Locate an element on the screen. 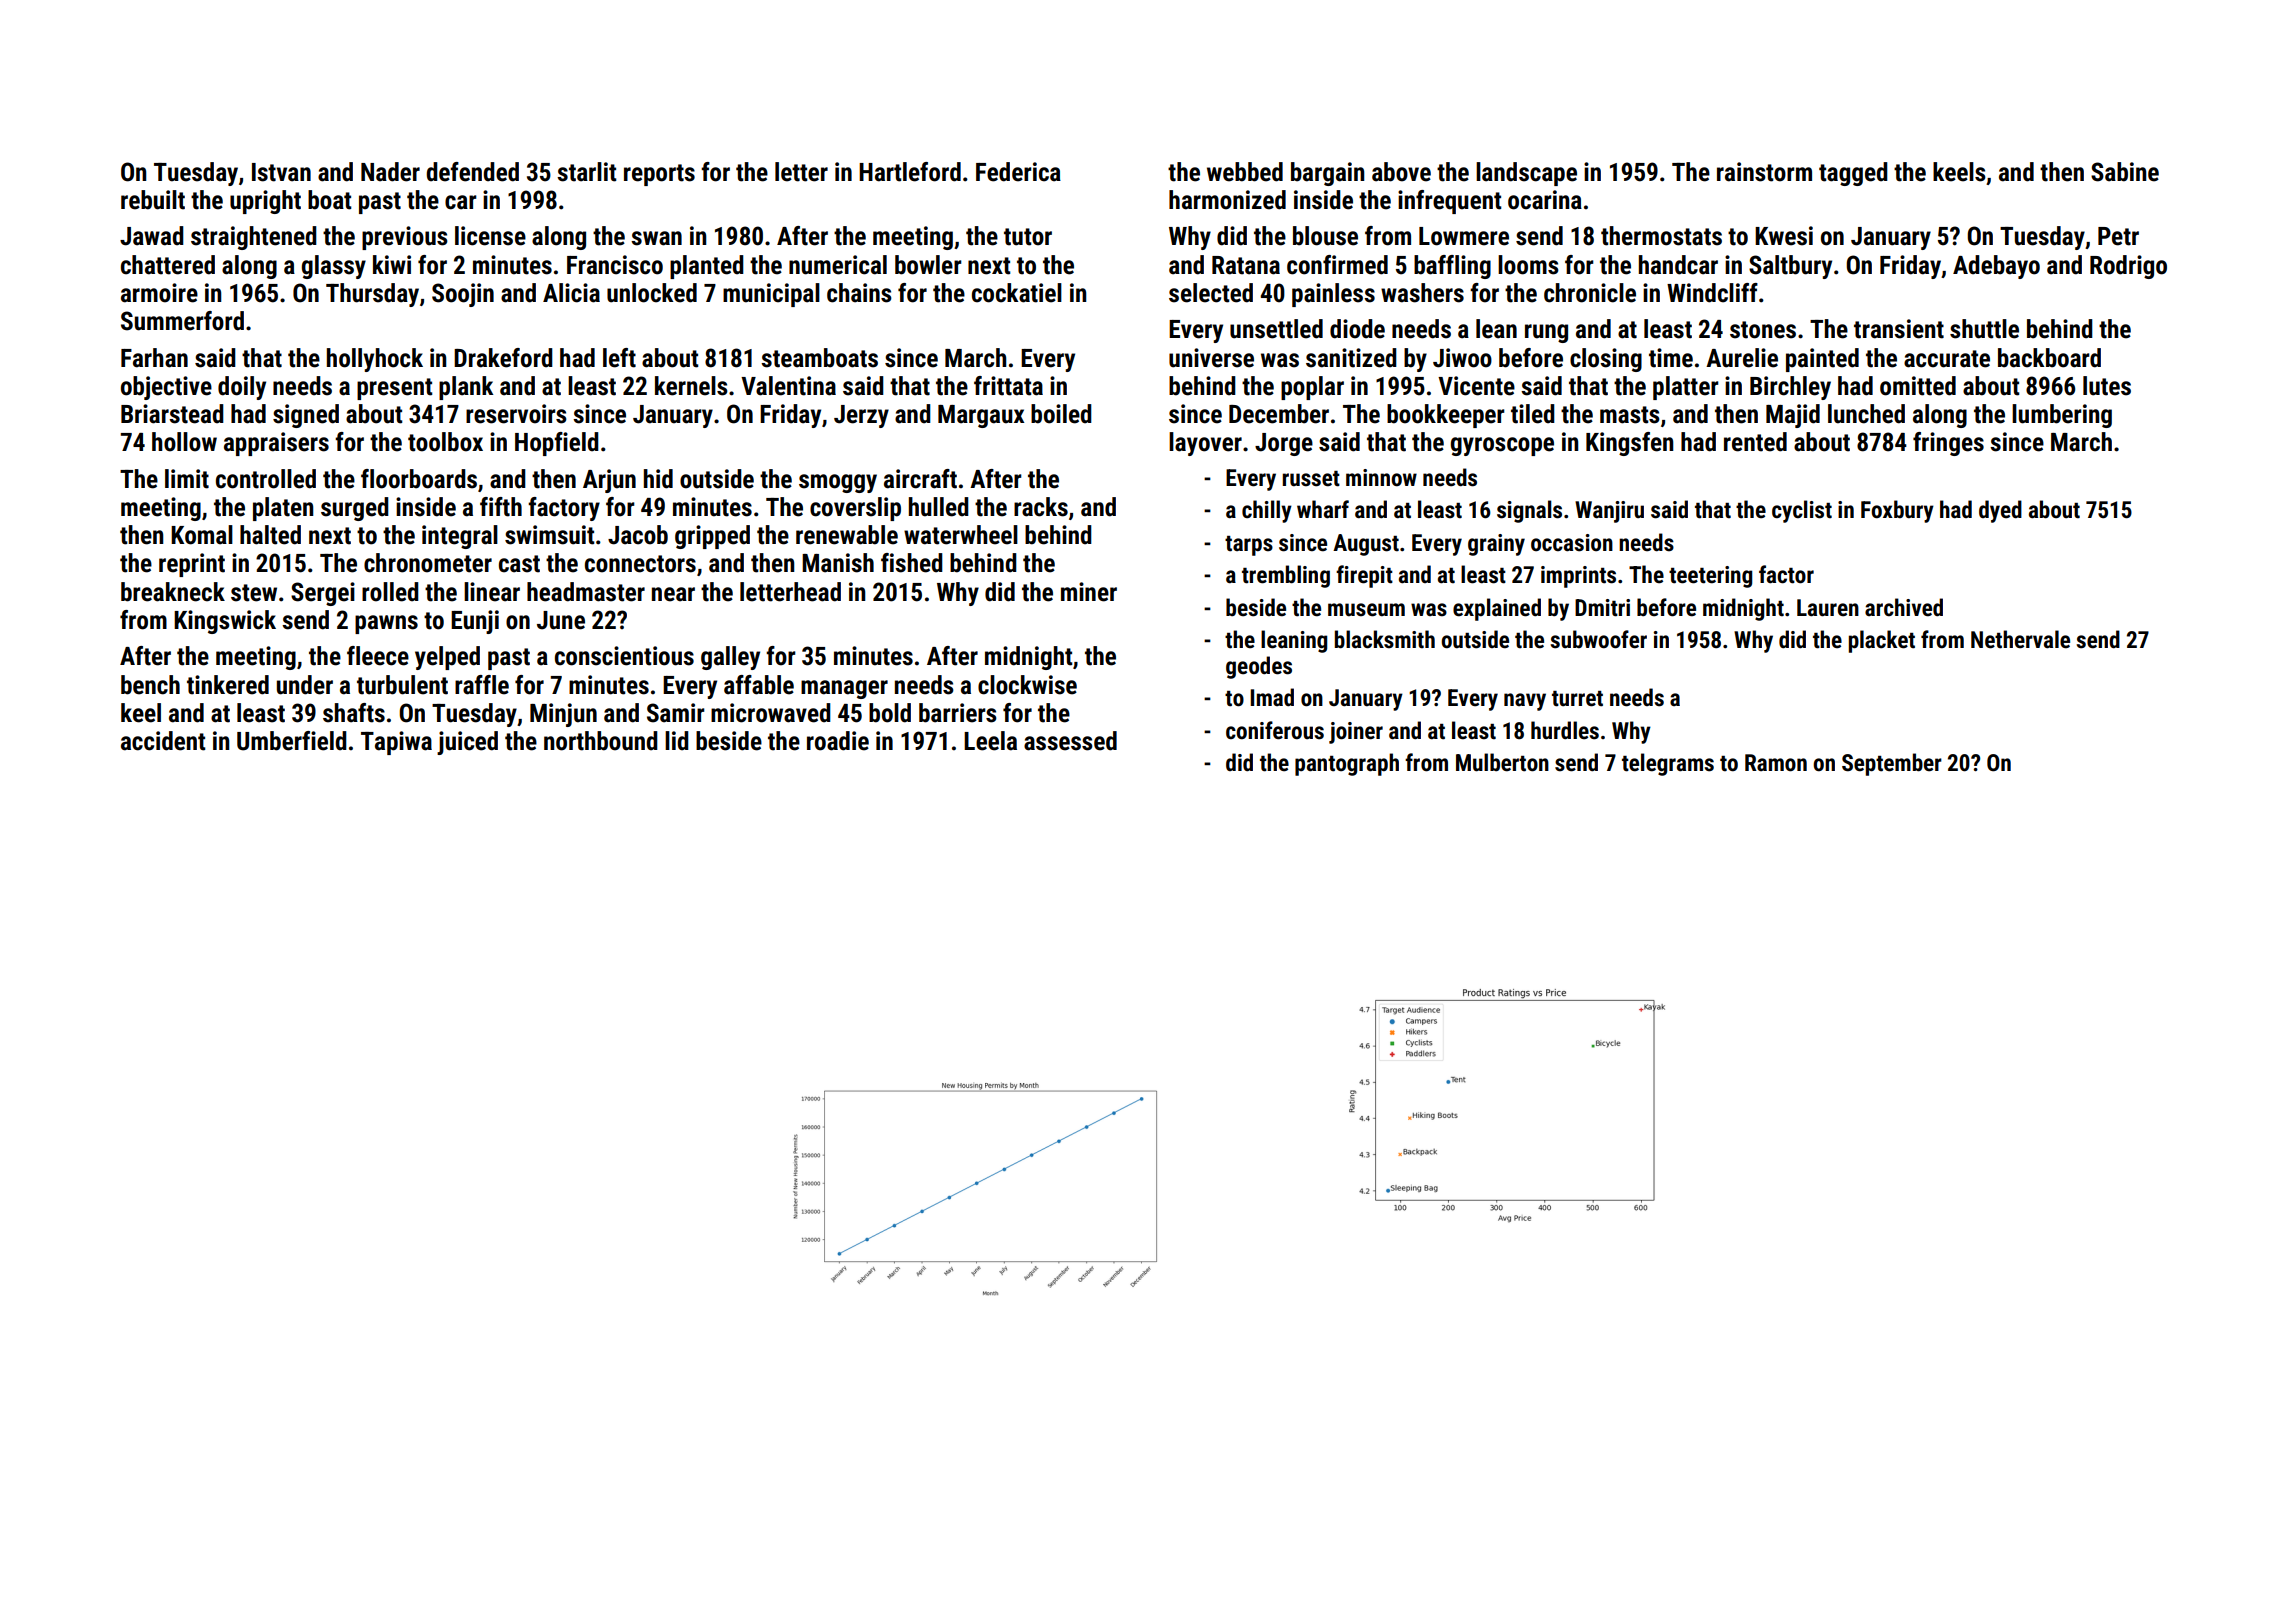 The height and width of the screenshot is (1620, 2292). rainstorm is located at coordinates (1764, 172).
